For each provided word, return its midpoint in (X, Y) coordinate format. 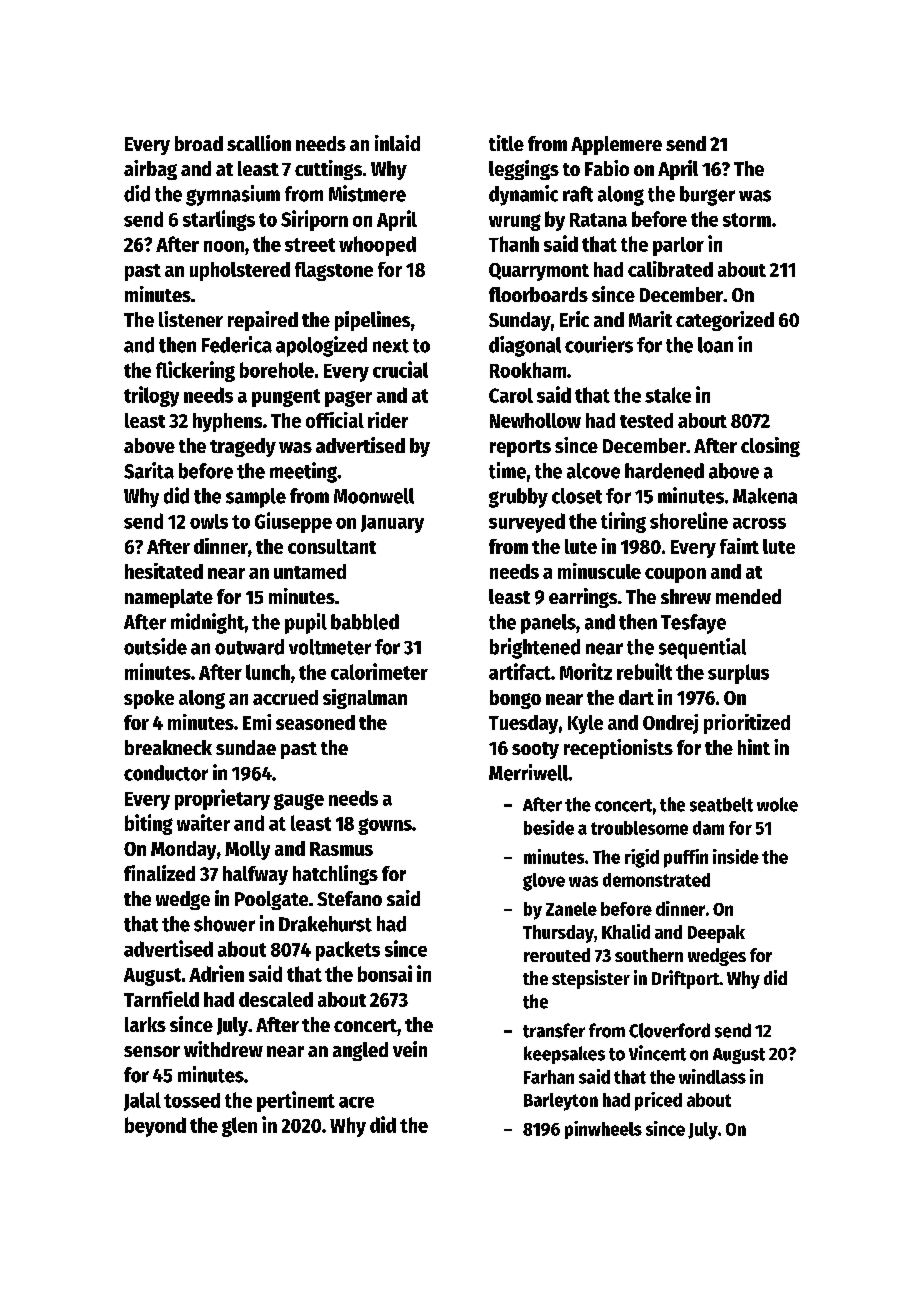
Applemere (616, 145)
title (506, 143)
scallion (259, 143)
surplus (738, 674)
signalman (365, 699)
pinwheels (603, 1130)
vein (410, 1049)
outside (155, 646)
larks (145, 1024)
